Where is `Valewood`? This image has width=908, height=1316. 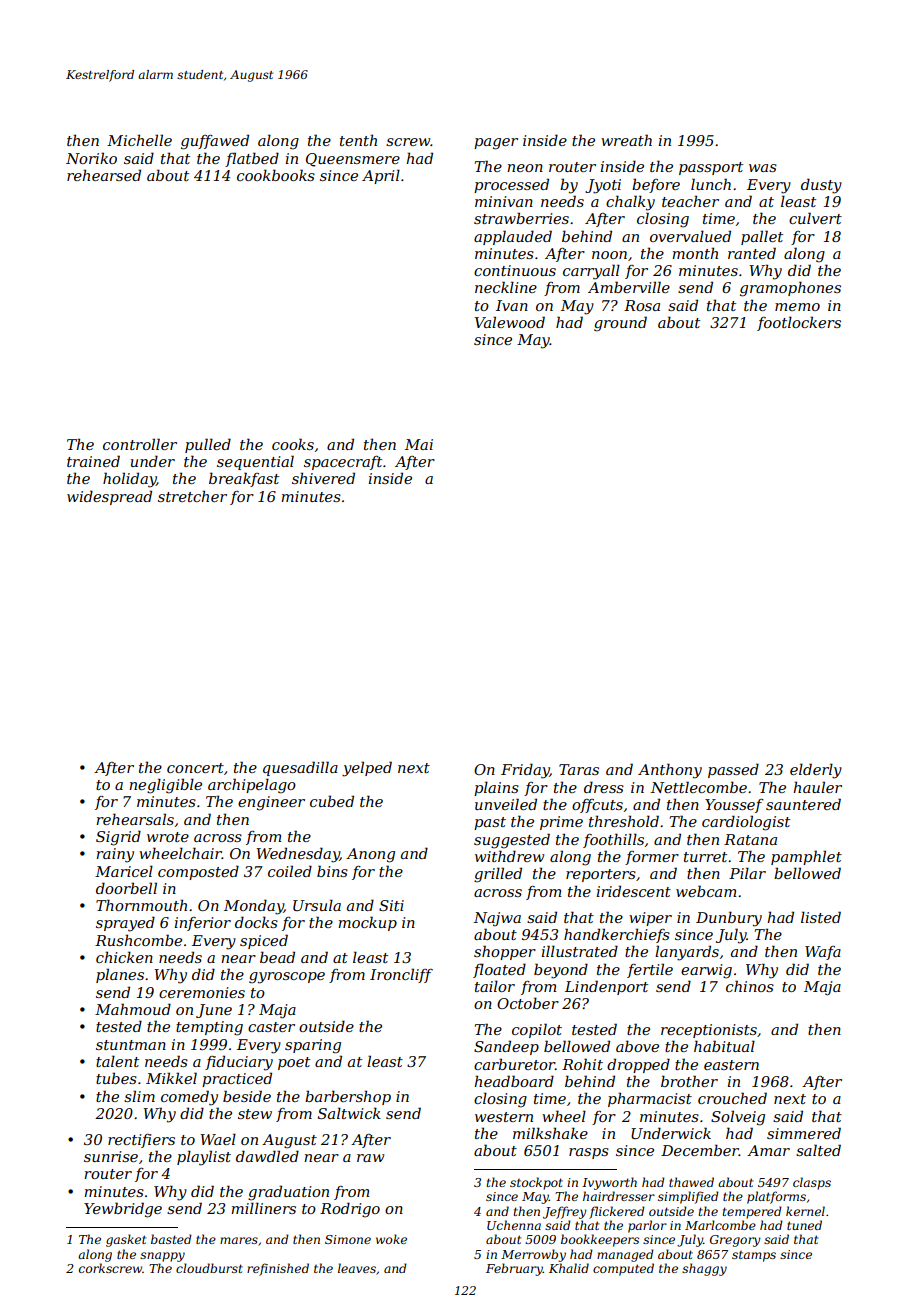
Valewood is located at coordinates (510, 322).
